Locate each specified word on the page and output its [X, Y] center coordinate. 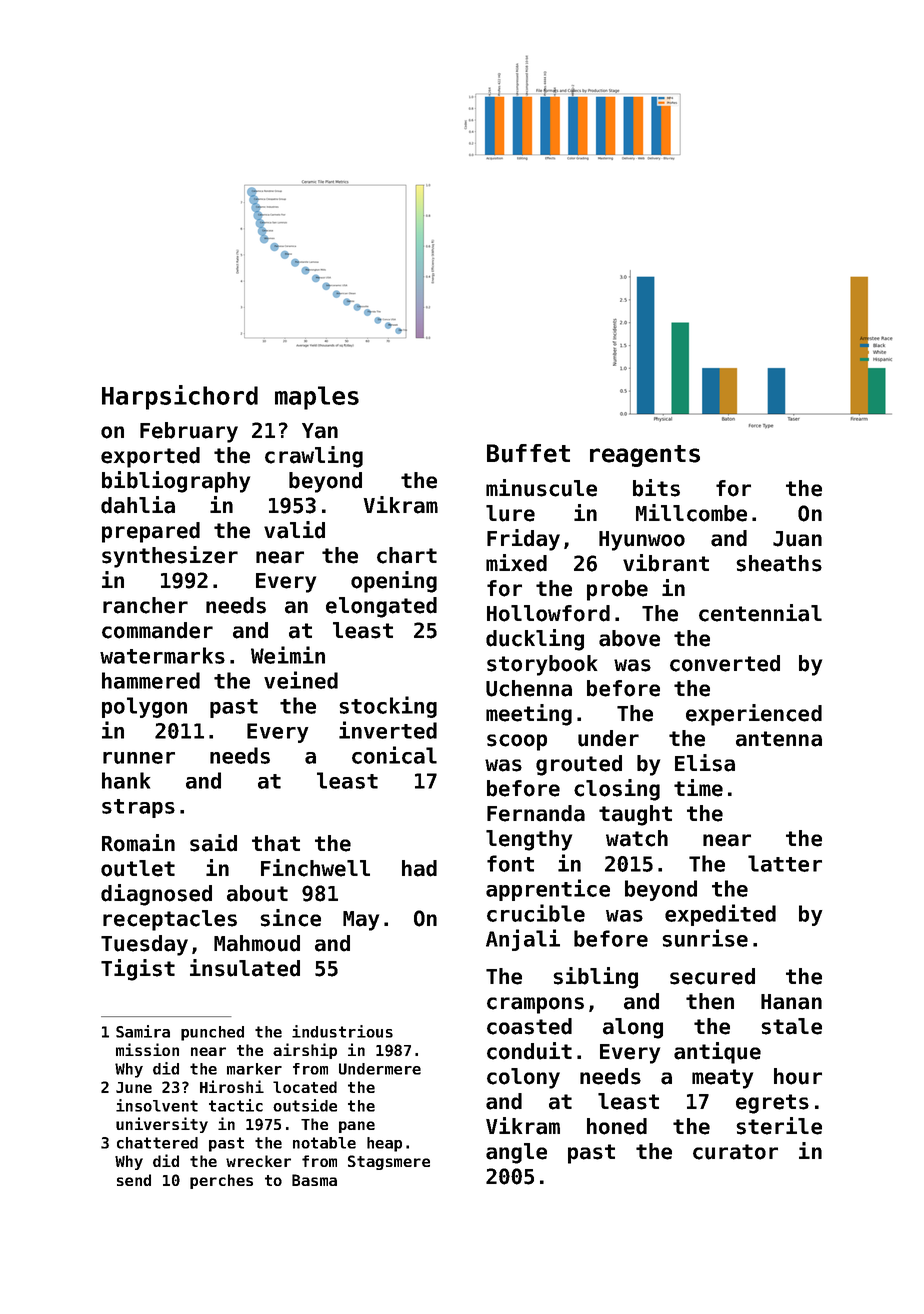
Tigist [138, 970]
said [213, 843]
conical [394, 755]
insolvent [157, 1105]
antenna [779, 739]
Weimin [288, 655]
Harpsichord [180, 397]
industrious [342, 1031]
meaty [722, 1079]
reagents [645, 456]
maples [317, 398]
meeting [529, 715]
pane [357, 1127]
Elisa [705, 763]
